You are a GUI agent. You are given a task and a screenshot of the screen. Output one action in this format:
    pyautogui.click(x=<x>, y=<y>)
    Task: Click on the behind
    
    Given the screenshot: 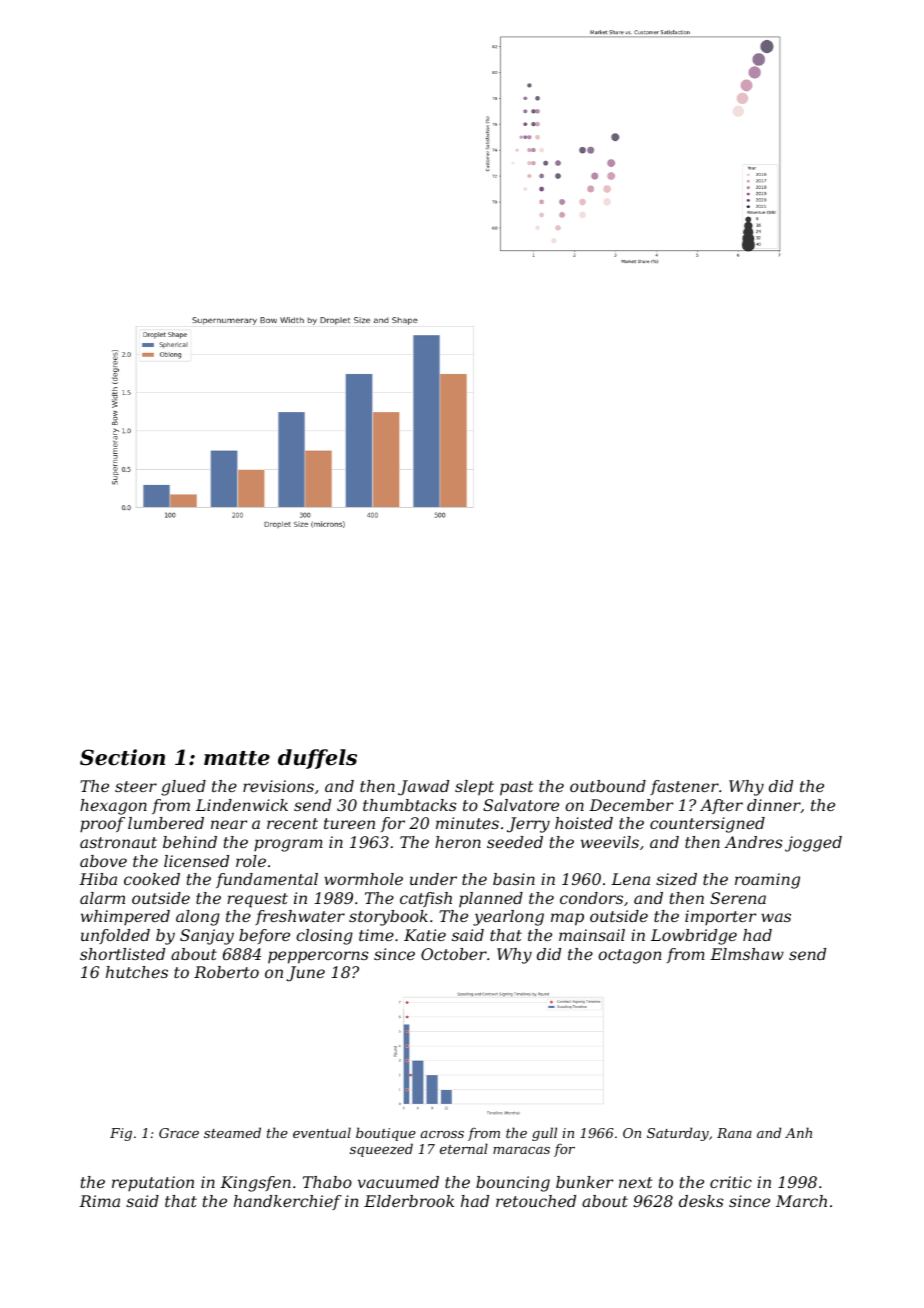 What is the action you would take?
    pyautogui.click(x=190, y=842)
